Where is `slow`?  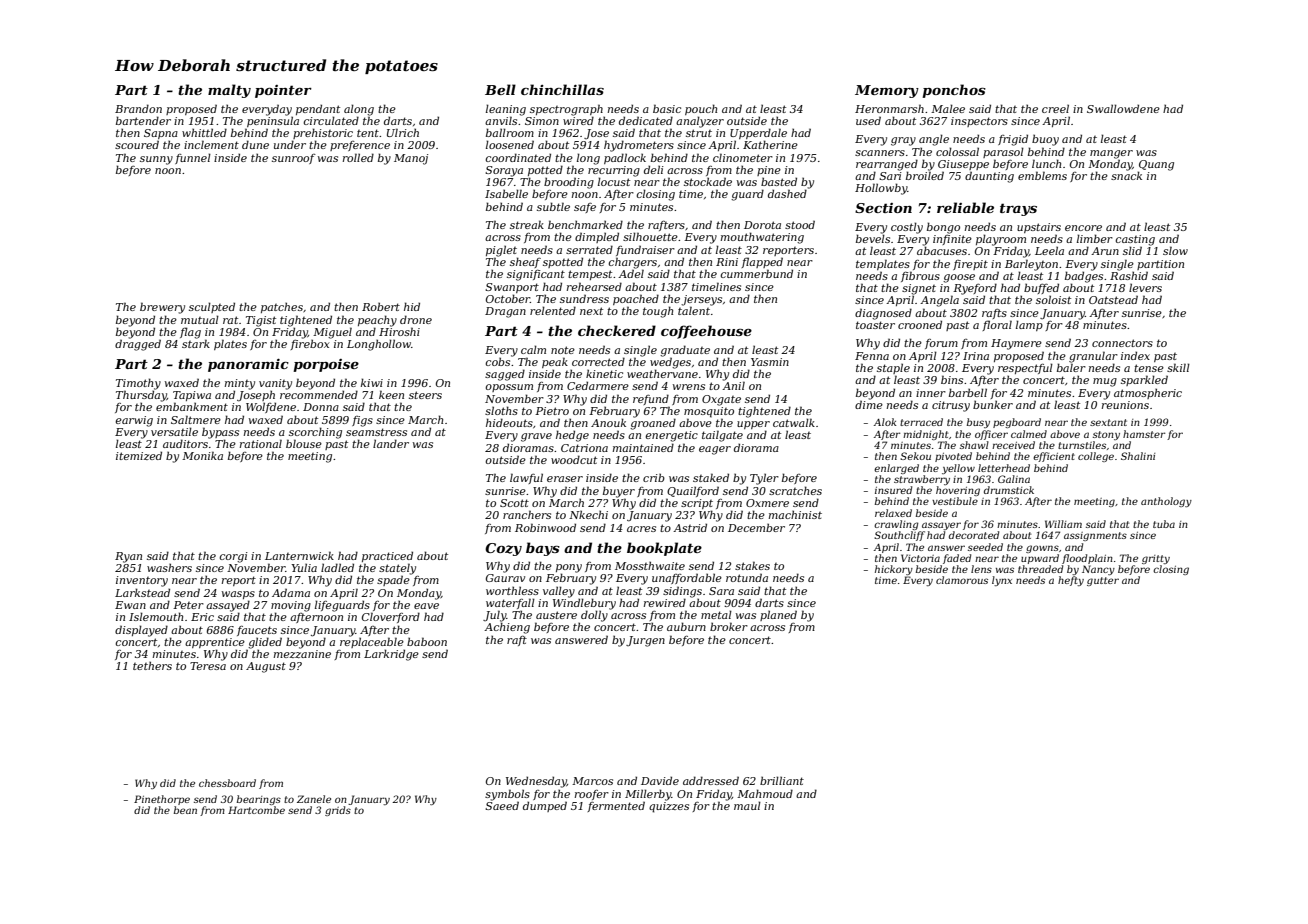
slow is located at coordinates (1175, 250).
